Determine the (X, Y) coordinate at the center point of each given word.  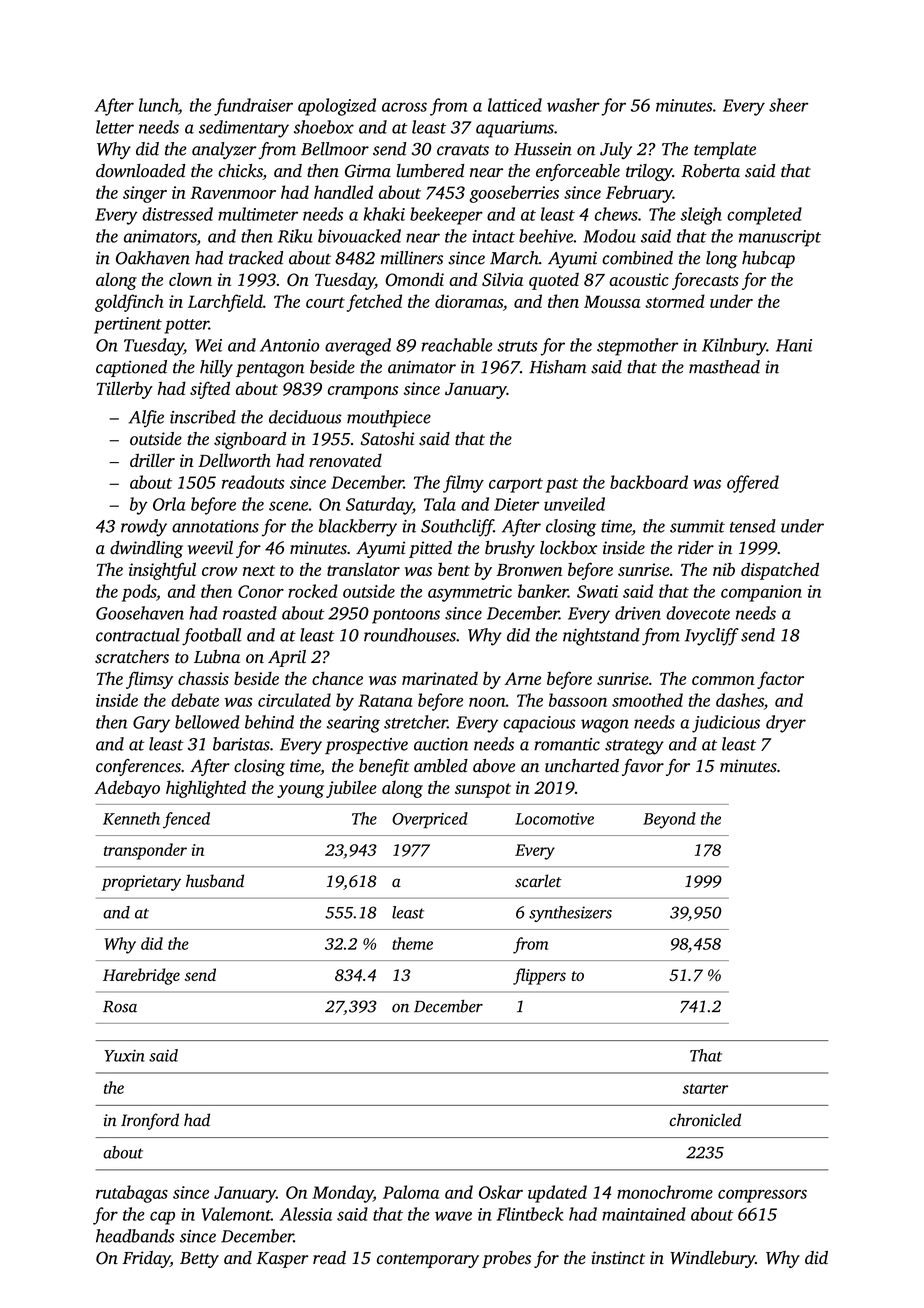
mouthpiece (389, 418)
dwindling (146, 549)
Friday (146, 1259)
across (404, 107)
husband (215, 881)
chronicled (705, 1120)
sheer (788, 105)
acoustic (639, 279)
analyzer (224, 150)
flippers (539, 976)
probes (506, 1259)
